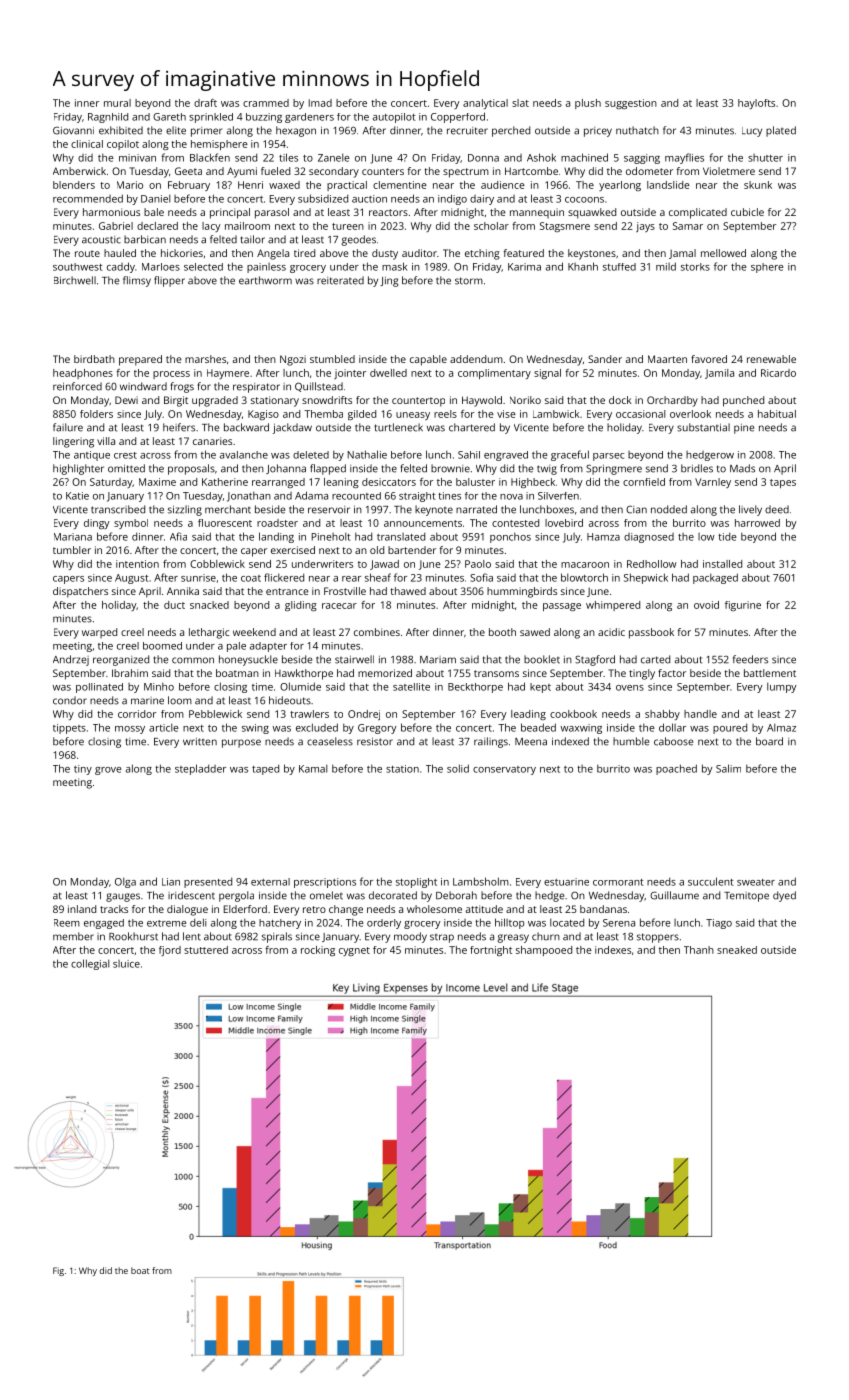  What do you see at coordinates (200, 769) in the screenshot?
I see `stepladder` at bounding box center [200, 769].
